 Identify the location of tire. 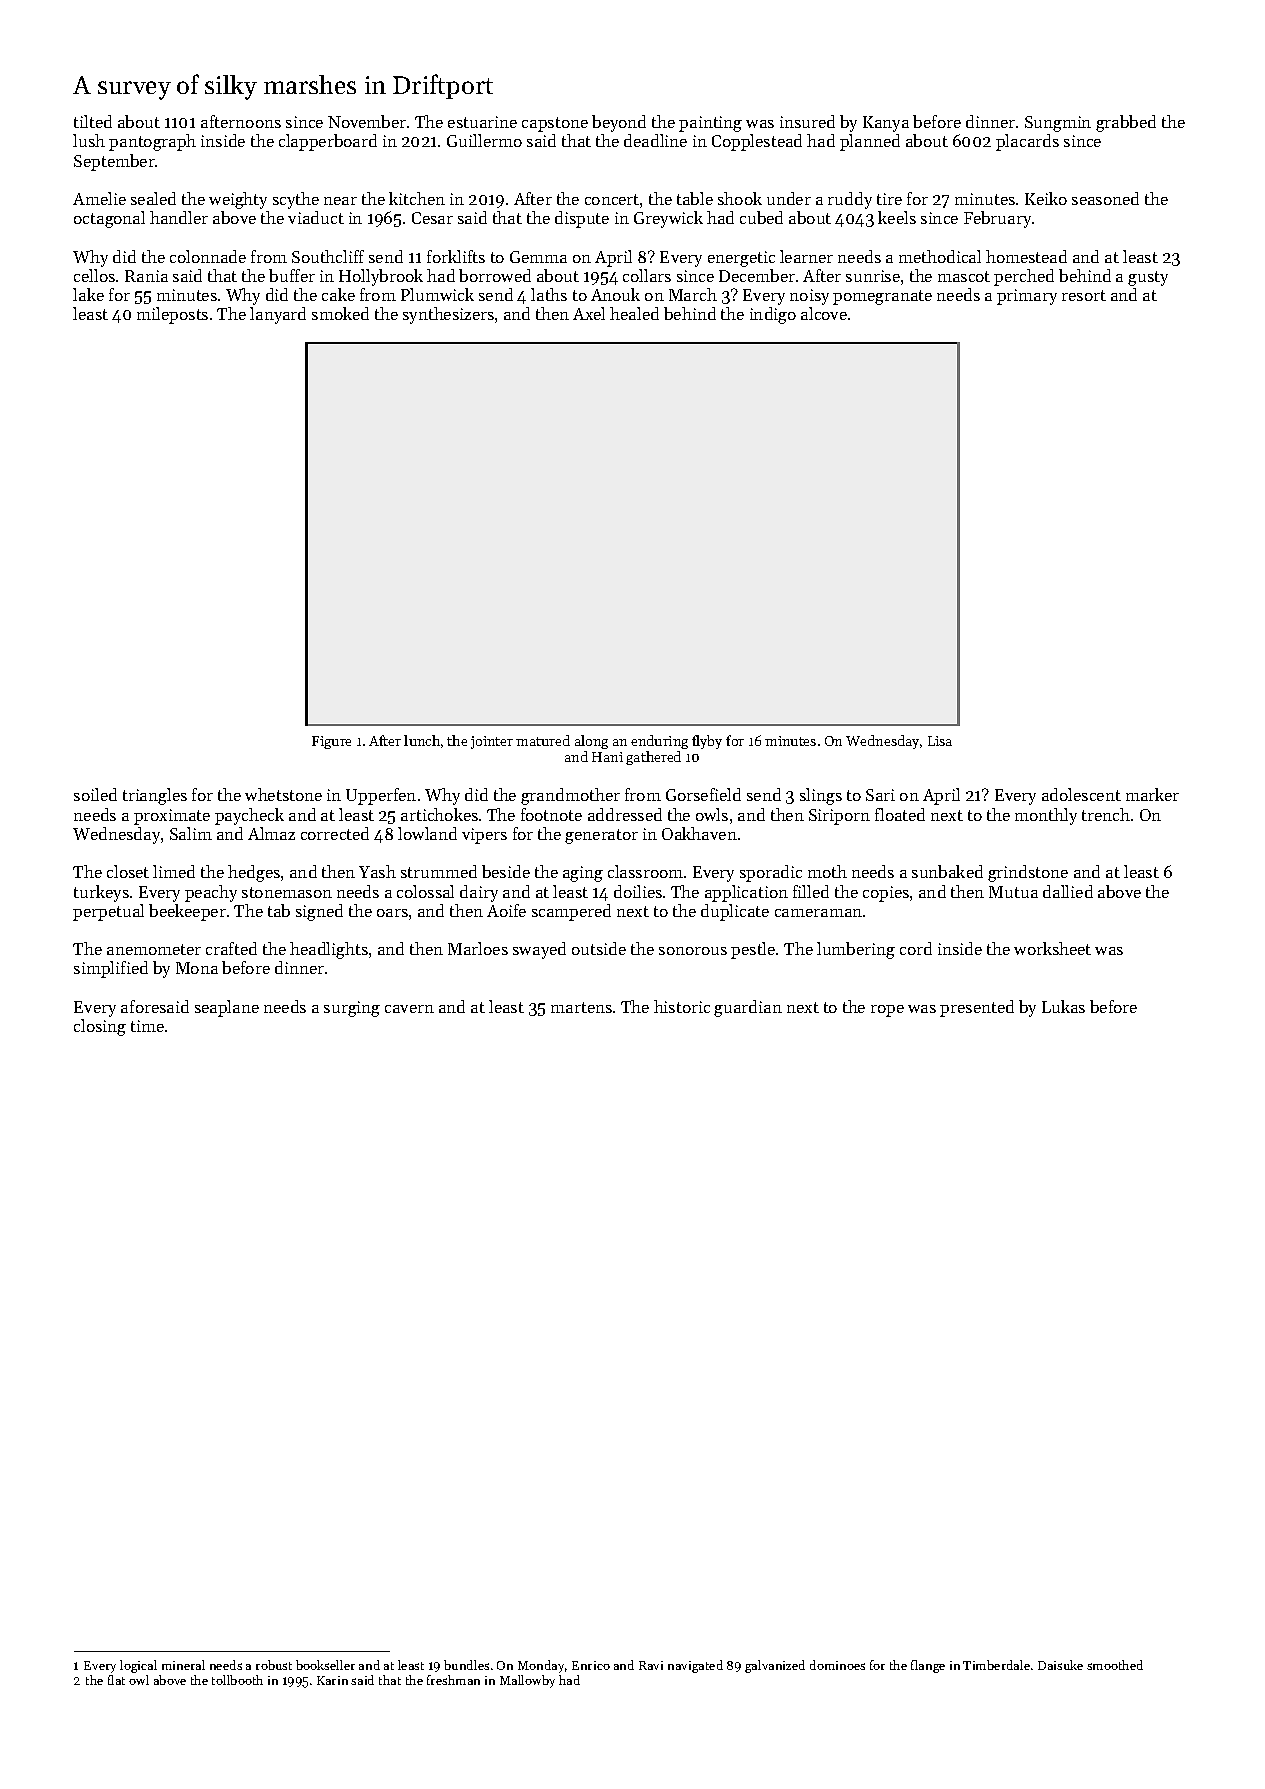
(889, 199).
